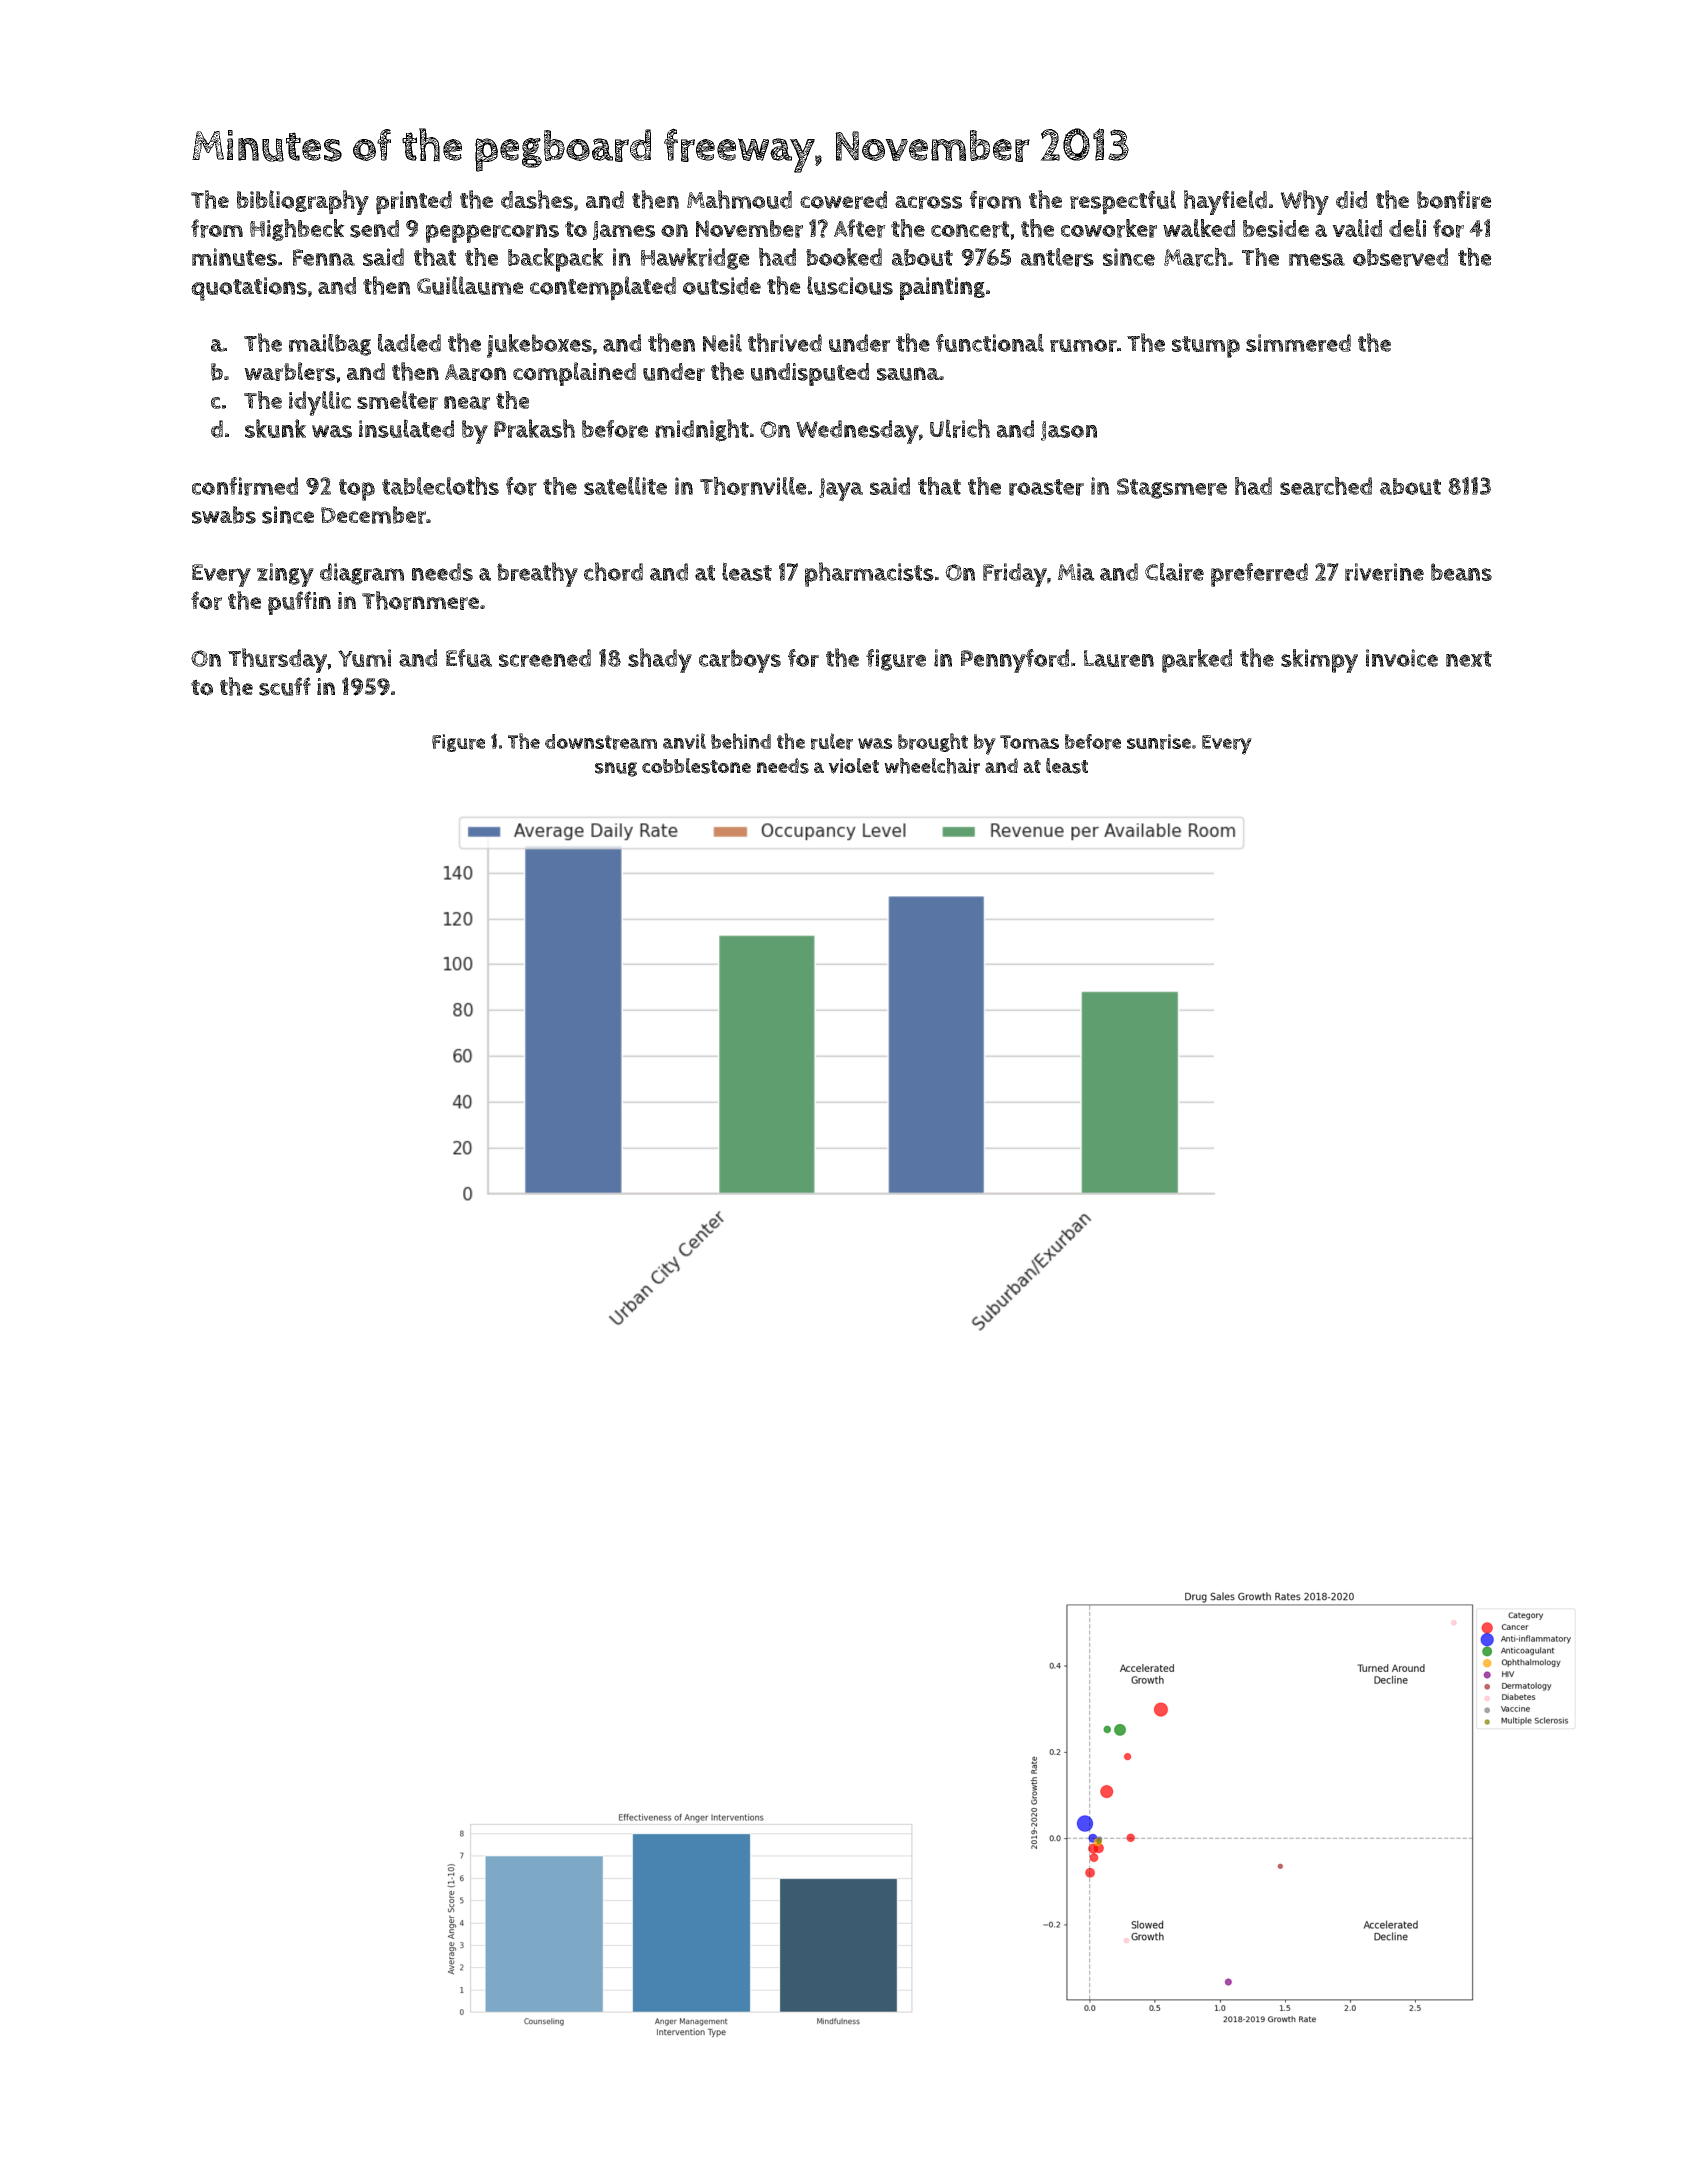 The image size is (1683, 2178). What do you see at coordinates (1351, 200) in the screenshot?
I see `did` at bounding box center [1351, 200].
